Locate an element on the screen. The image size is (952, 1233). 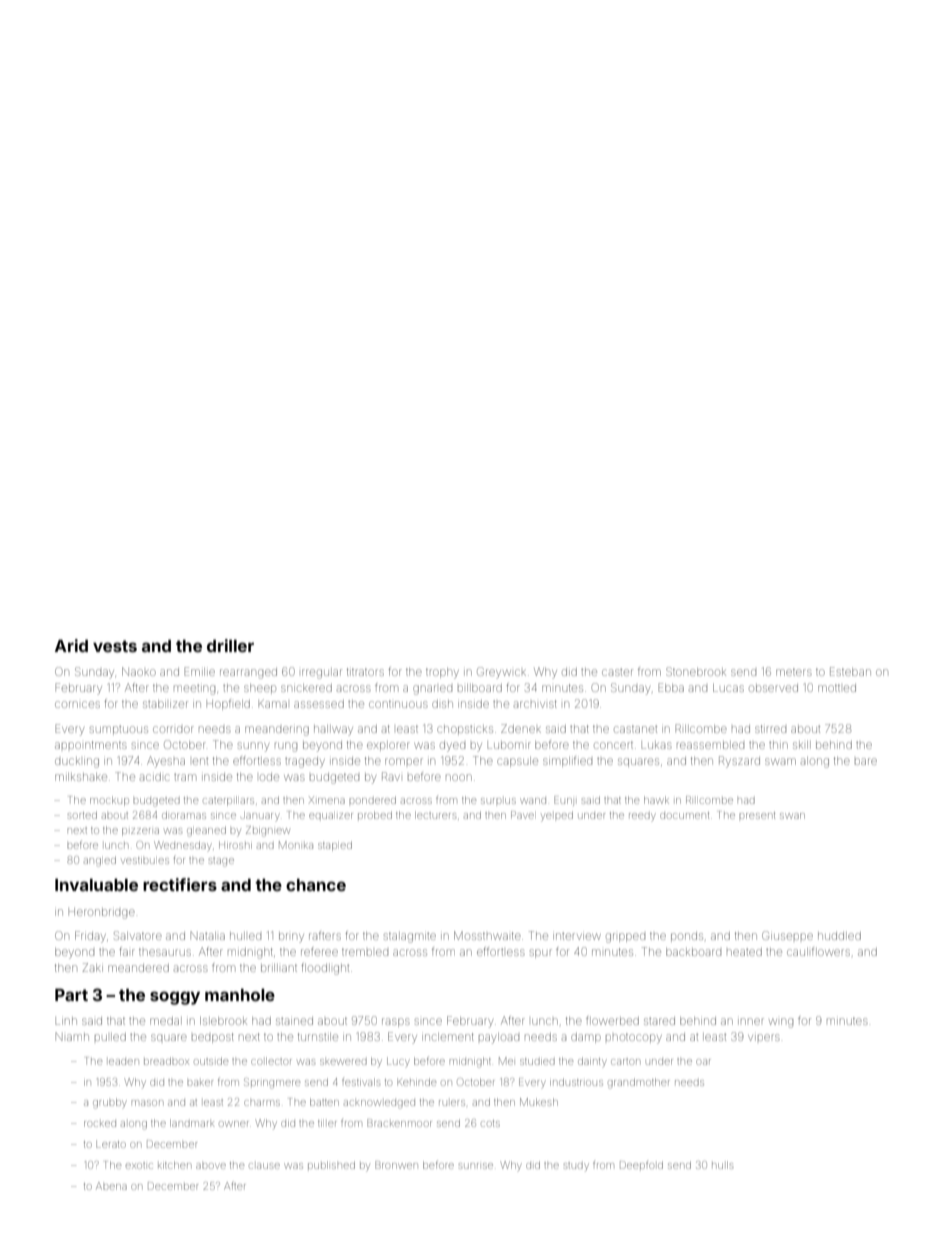
grandmother is located at coordinates (638, 1083).
